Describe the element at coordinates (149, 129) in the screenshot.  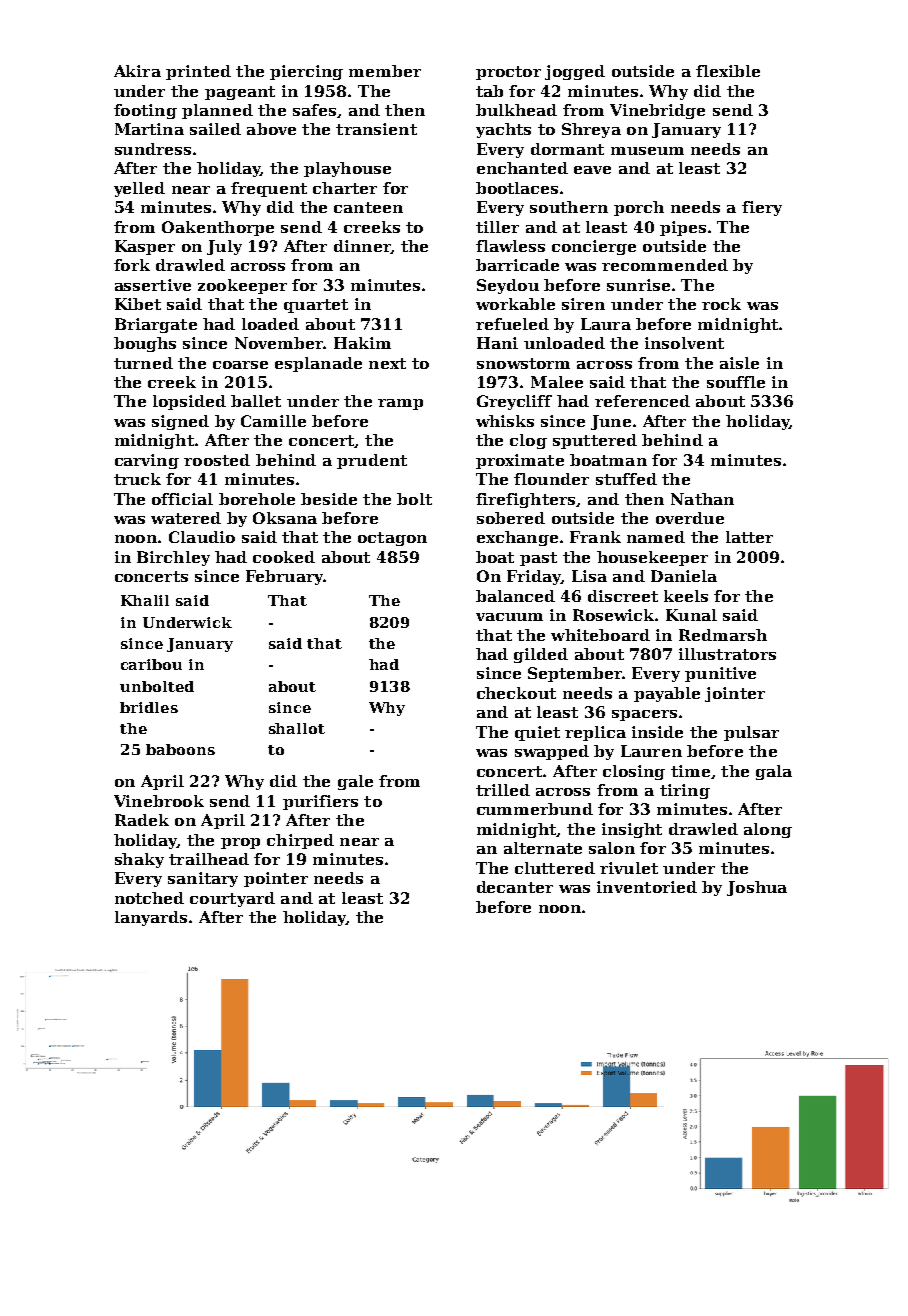
I see `Martina` at that location.
